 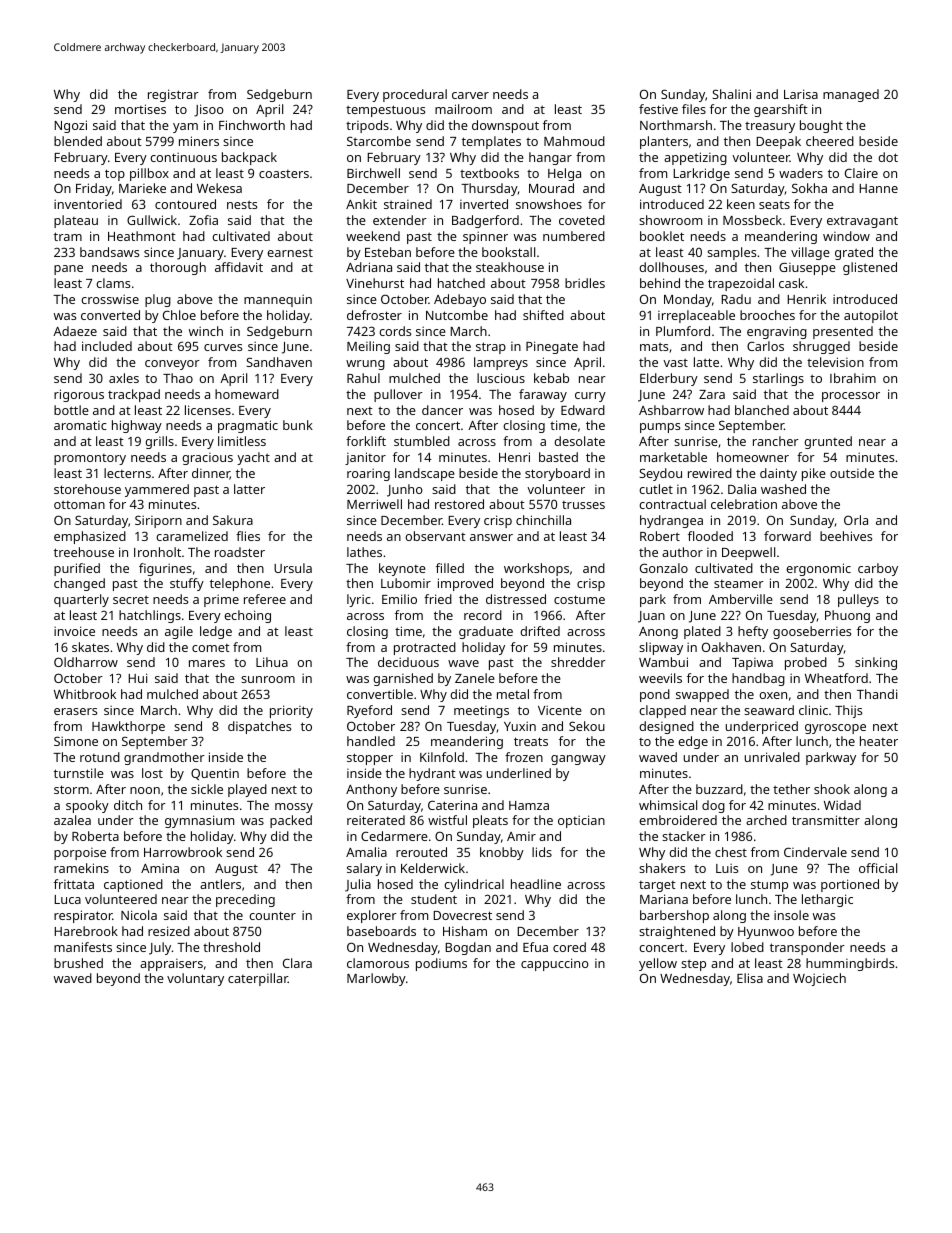 I want to click on filled, so click(x=450, y=568).
